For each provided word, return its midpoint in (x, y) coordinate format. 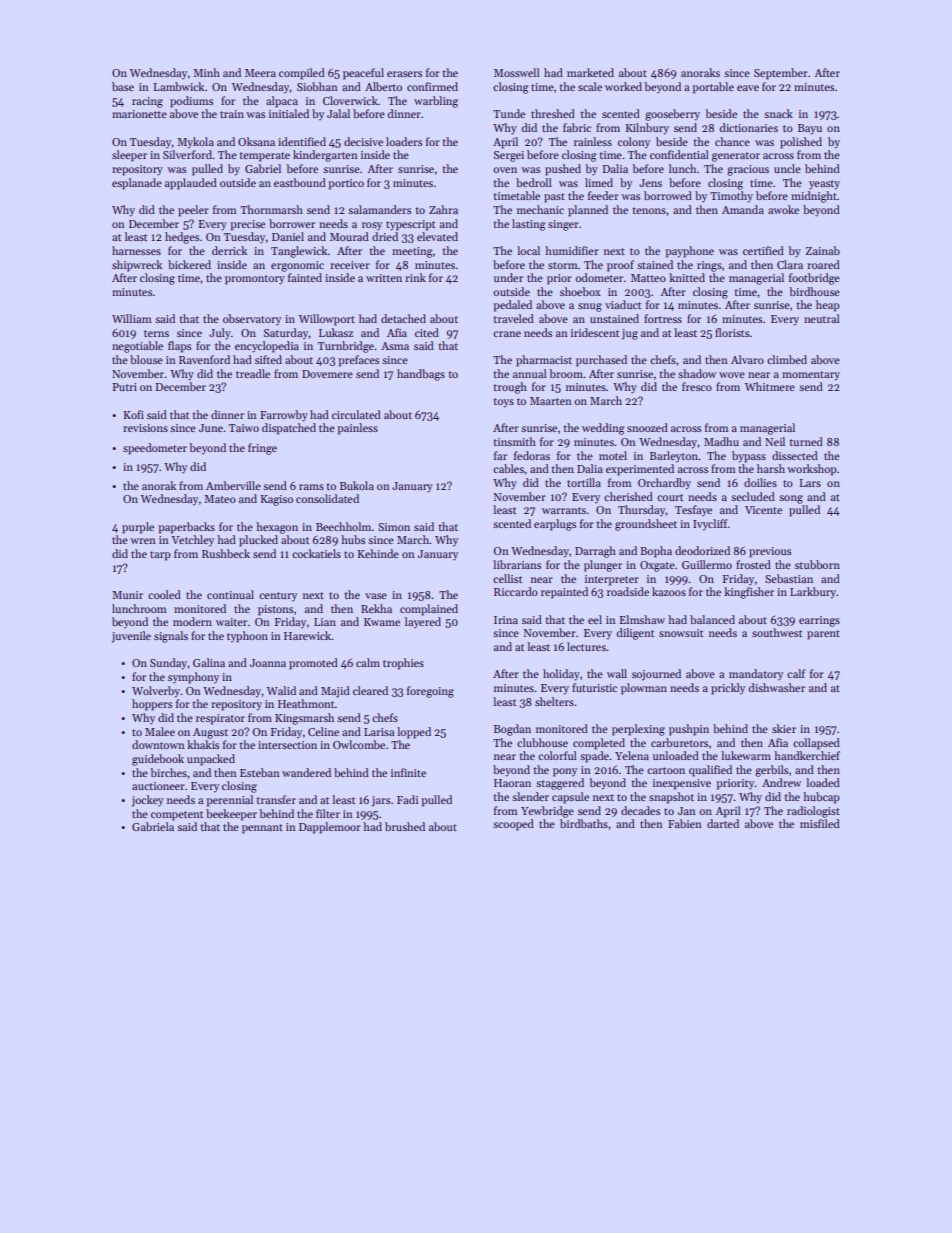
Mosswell (517, 72)
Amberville (233, 485)
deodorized (702, 550)
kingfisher (749, 593)
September (781, 74)
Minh (206, 72)
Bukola (357, 485)
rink (415, 277)
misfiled (820, 823)
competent (177, 816)
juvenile (131, 637)
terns (156, 333)
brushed (405, 826)
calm (368, 662)
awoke (783, 209)
